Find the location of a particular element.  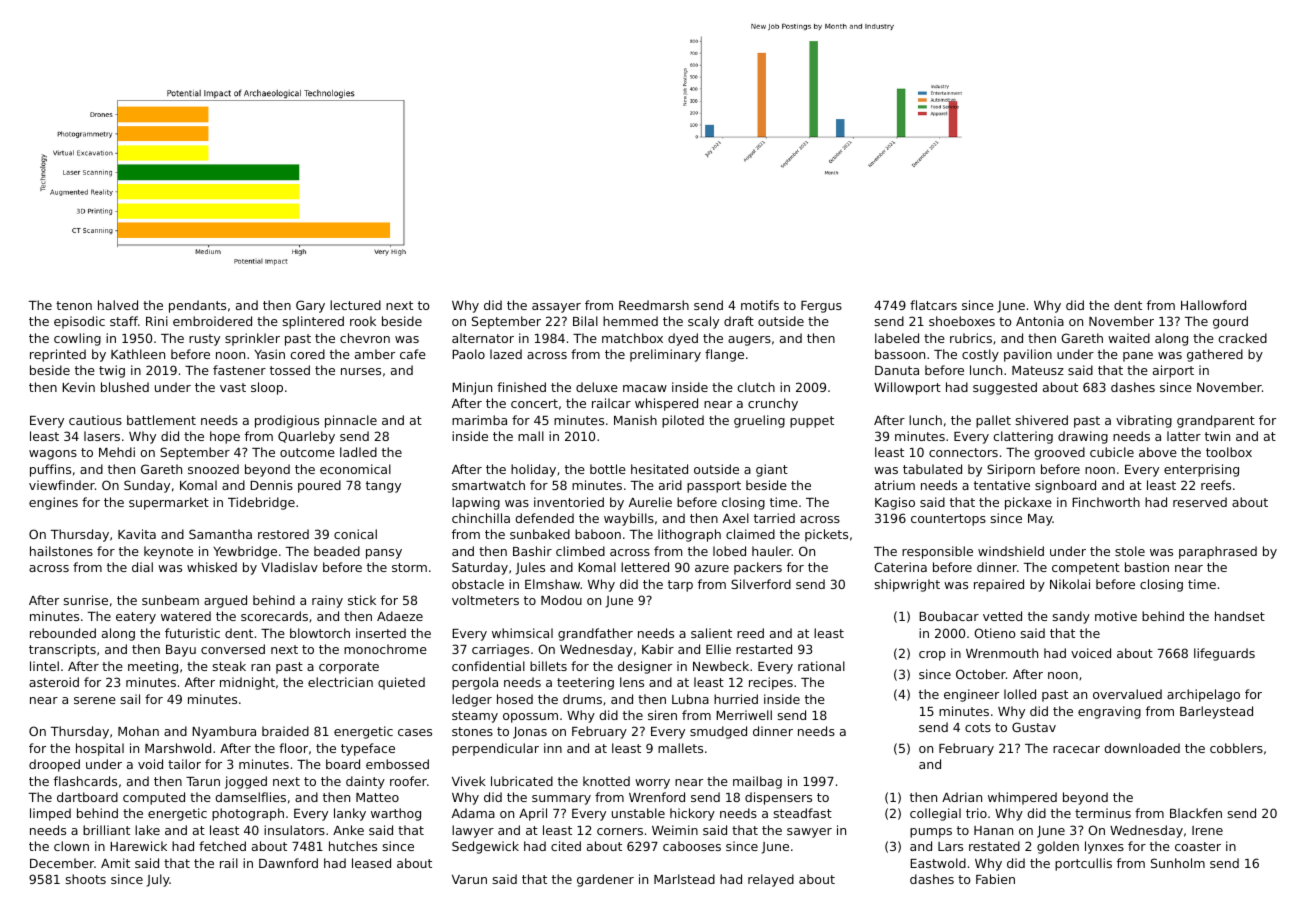

atrium is located at coordinates (895, 485).
